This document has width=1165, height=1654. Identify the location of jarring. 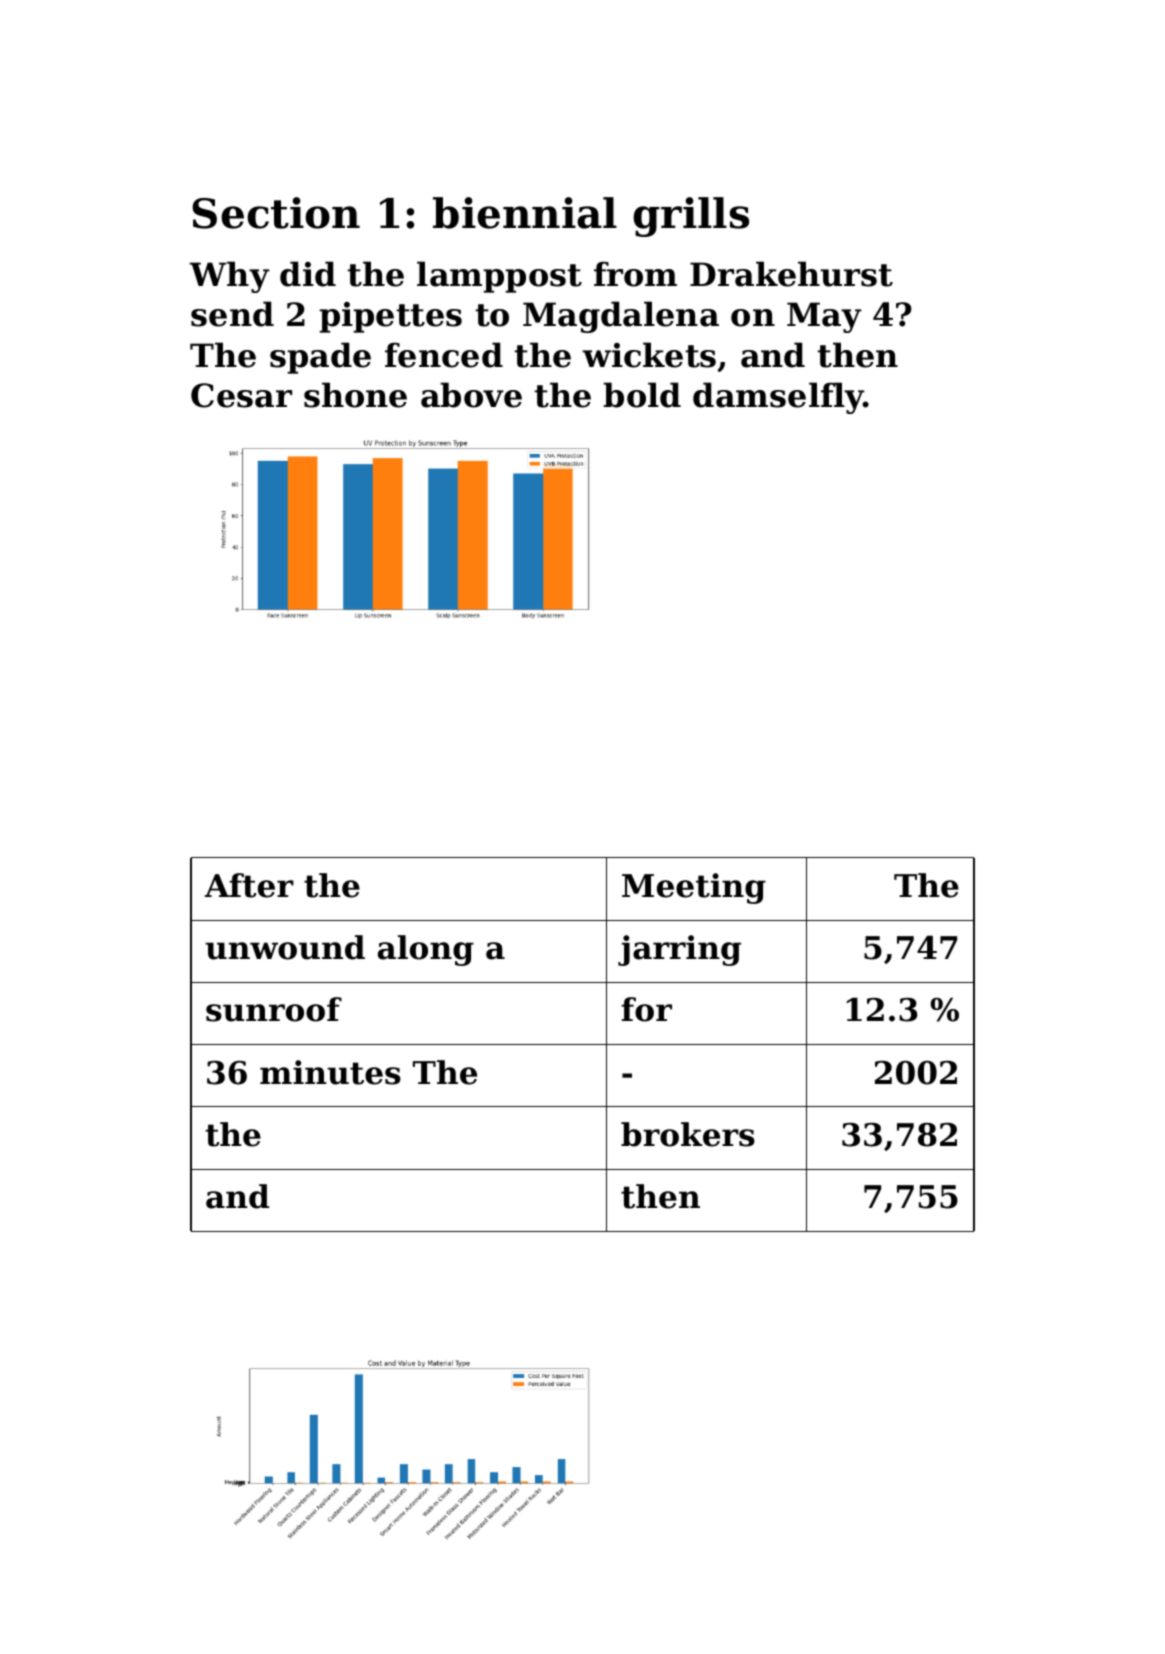
(679, 950).
